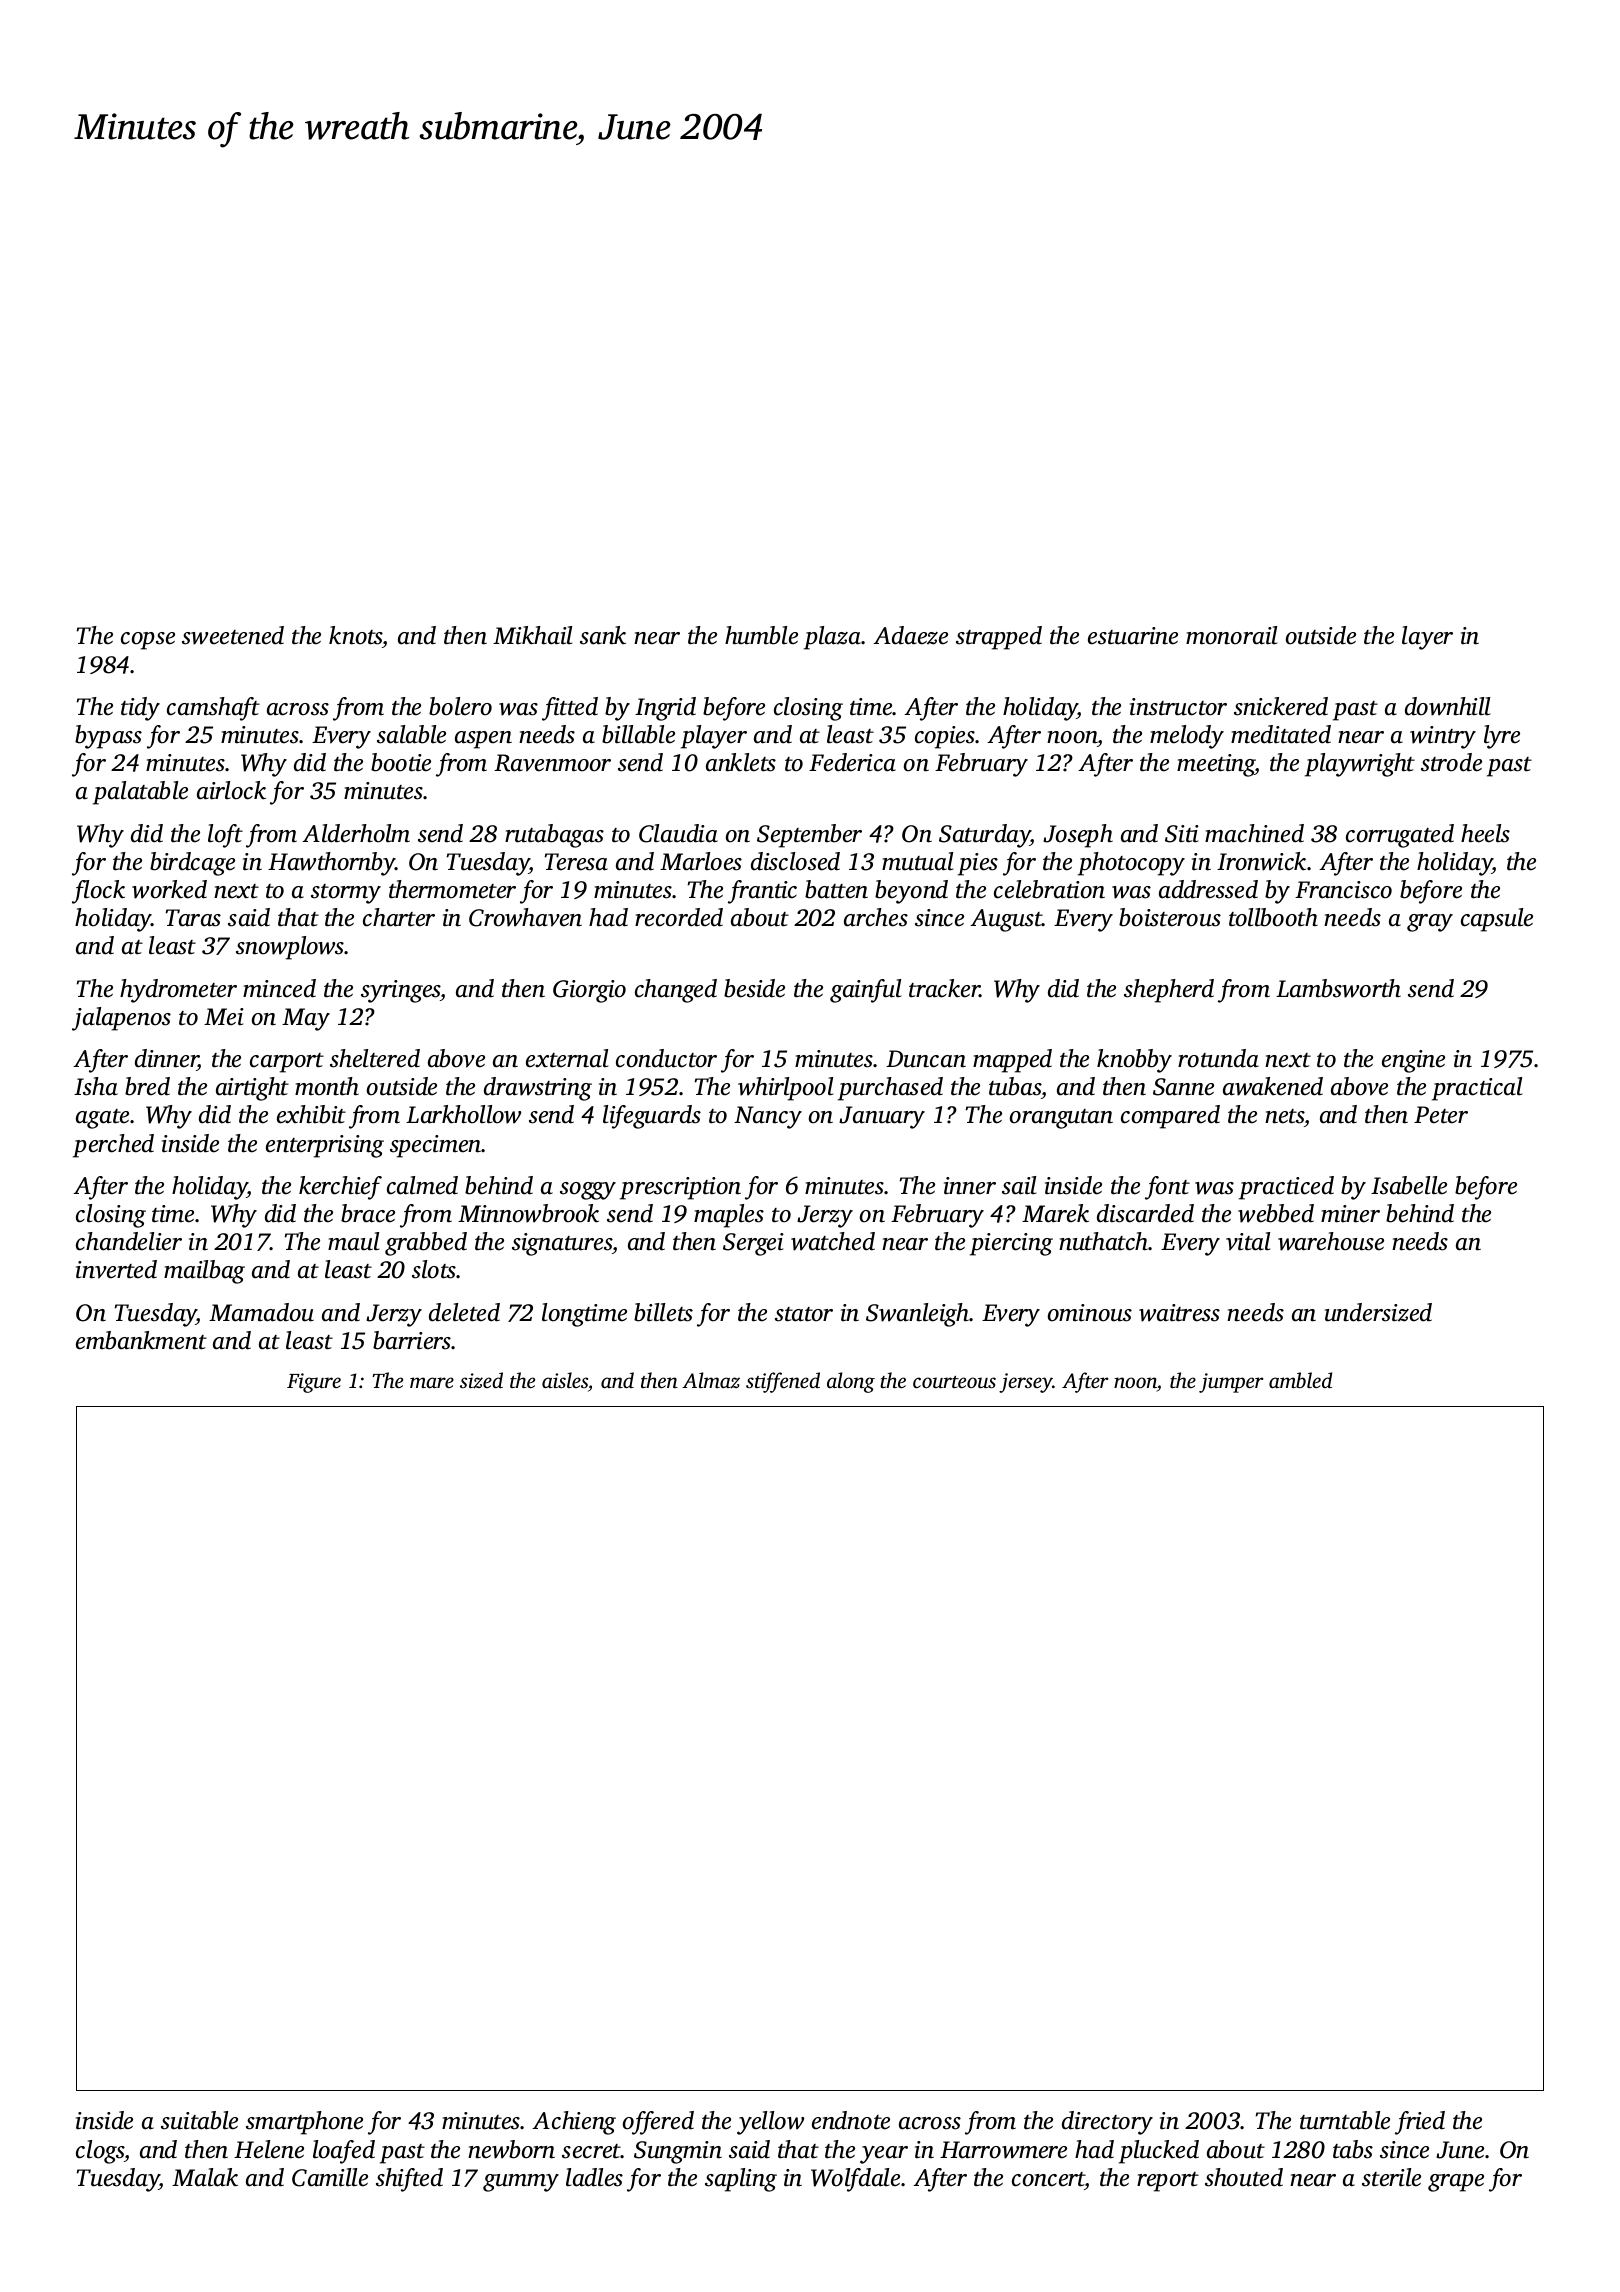  What do you see at coordinates (680, 1188) in the document?
I see `prescription` at bounding box center [680, 1188].
